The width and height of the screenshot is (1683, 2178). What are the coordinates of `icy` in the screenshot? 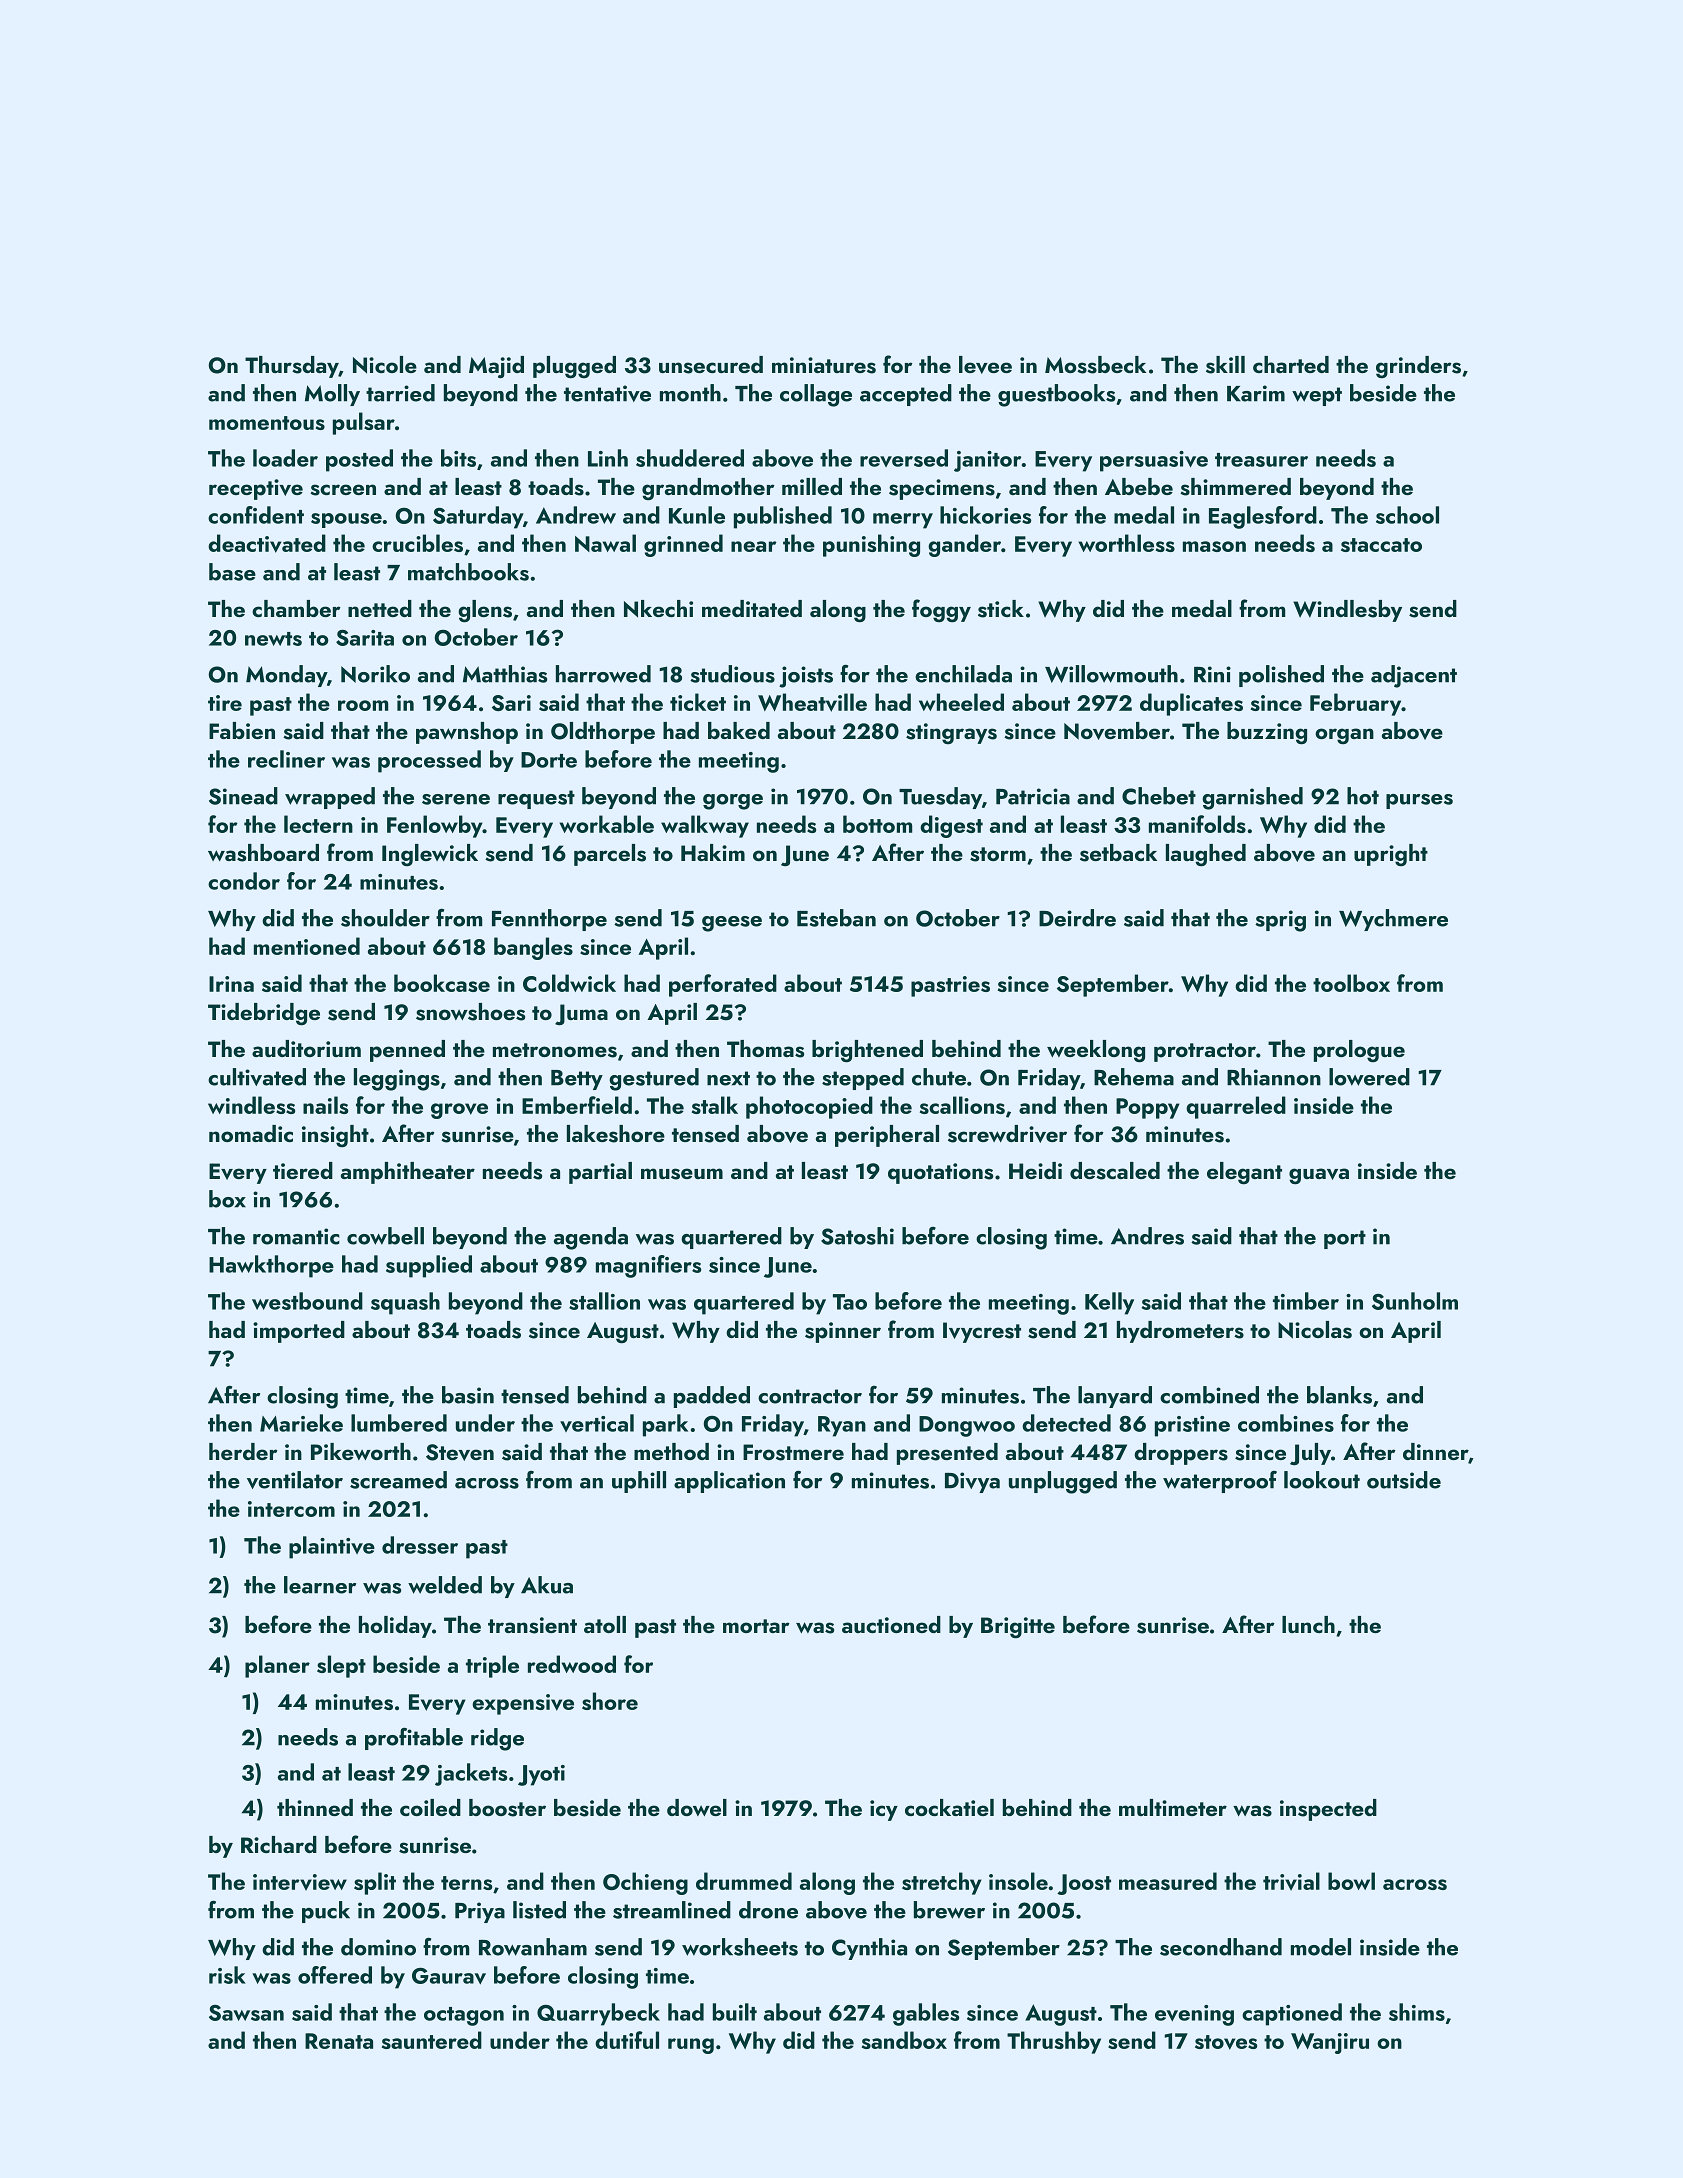 It's located at (884, 1810).
